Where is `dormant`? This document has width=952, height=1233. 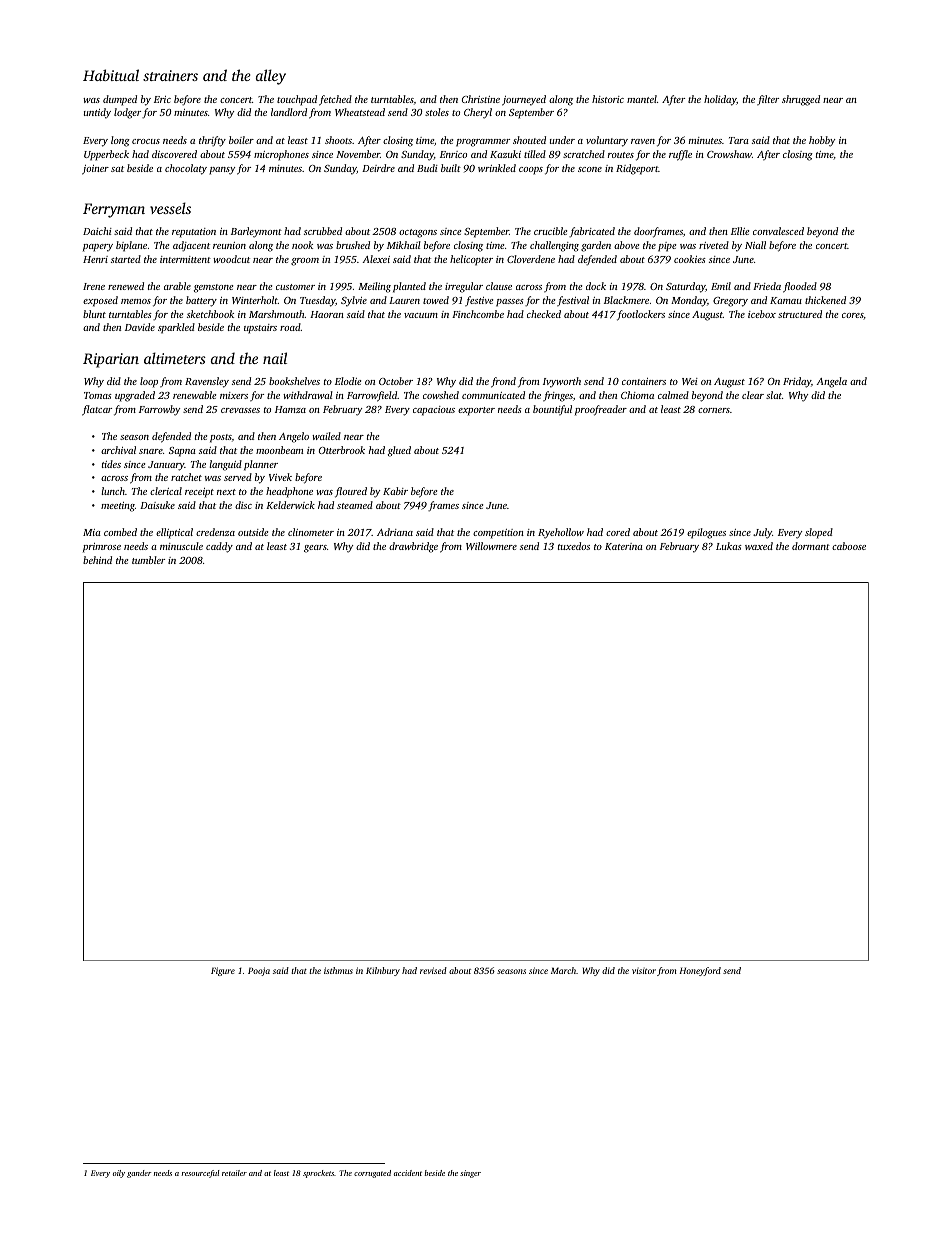 dormant is located at coordinates (811, 546).
